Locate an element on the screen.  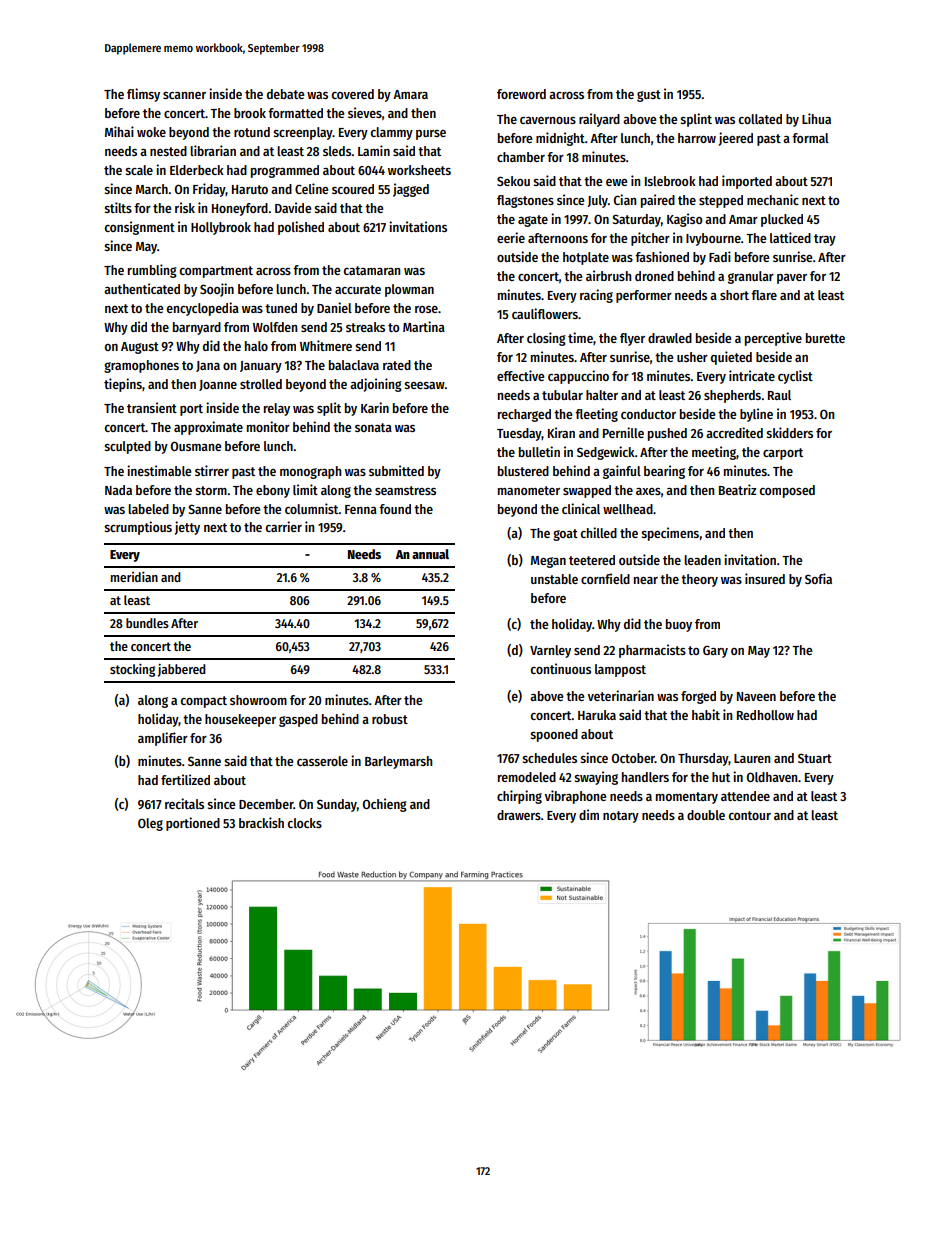
Sofia is located at coordinates (818, 578).
